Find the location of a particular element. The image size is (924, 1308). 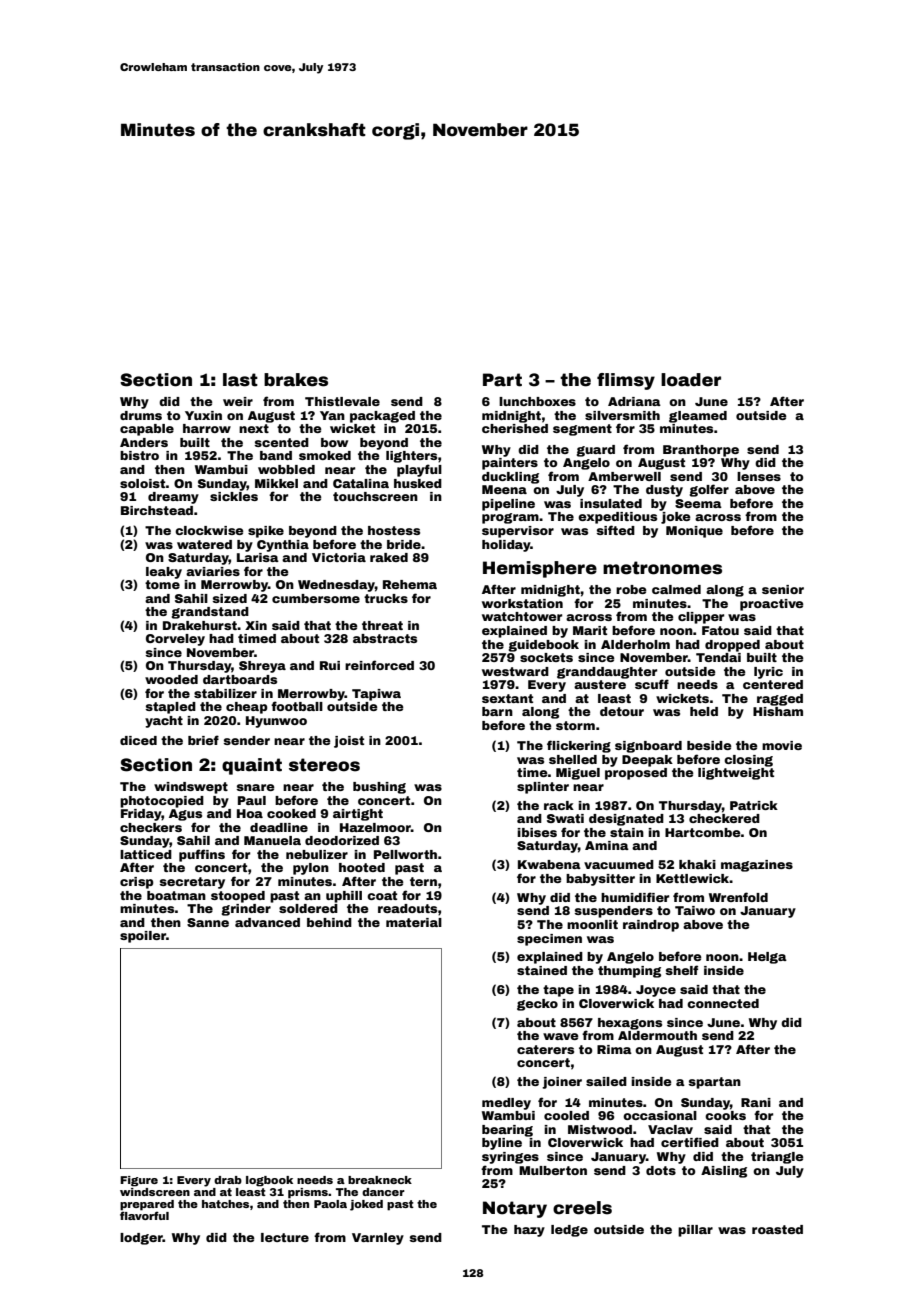

brakes is located at coordinates (296, 380).
